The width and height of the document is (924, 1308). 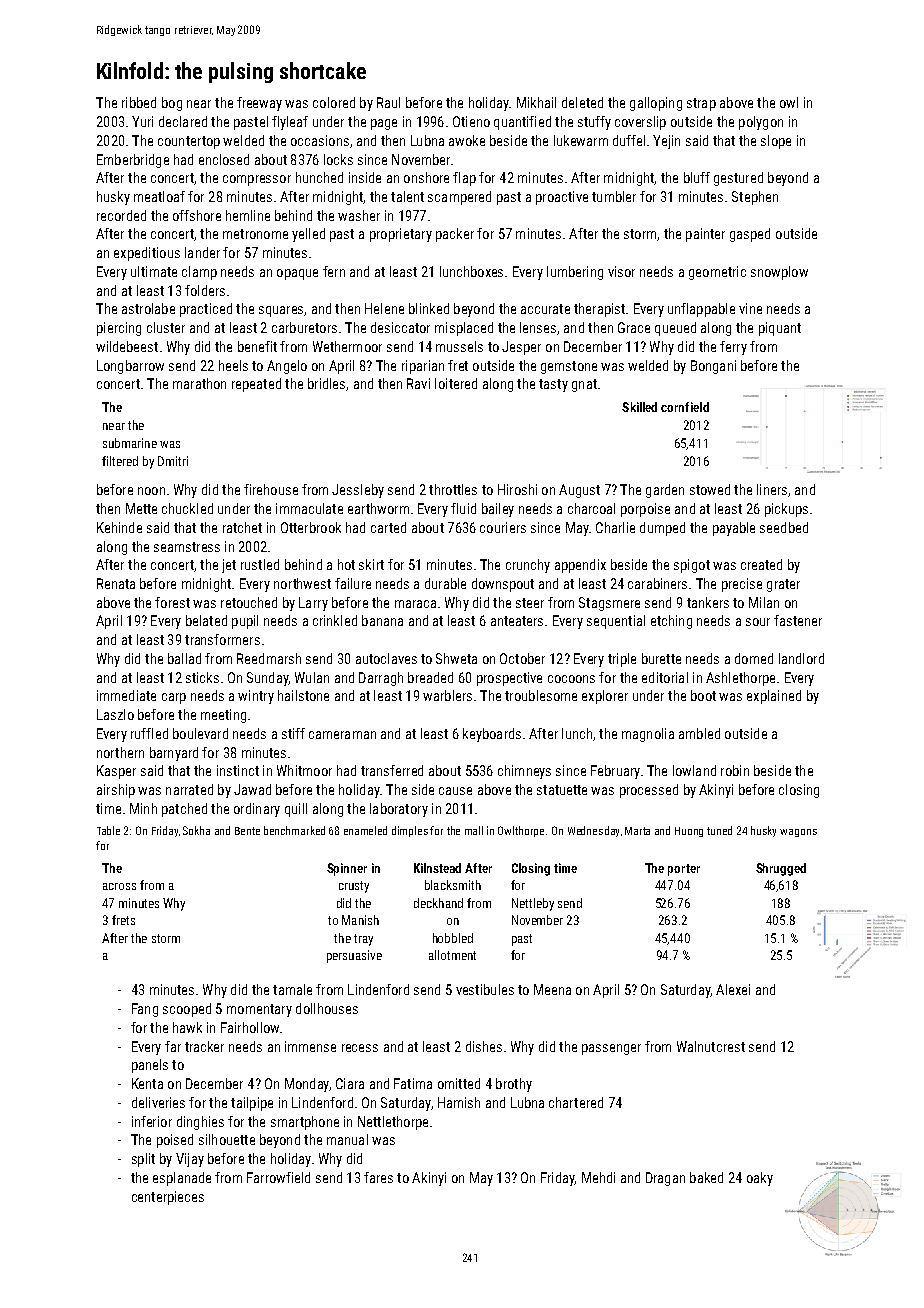 I want to click on Bongani, so click(x=713, y=367).
